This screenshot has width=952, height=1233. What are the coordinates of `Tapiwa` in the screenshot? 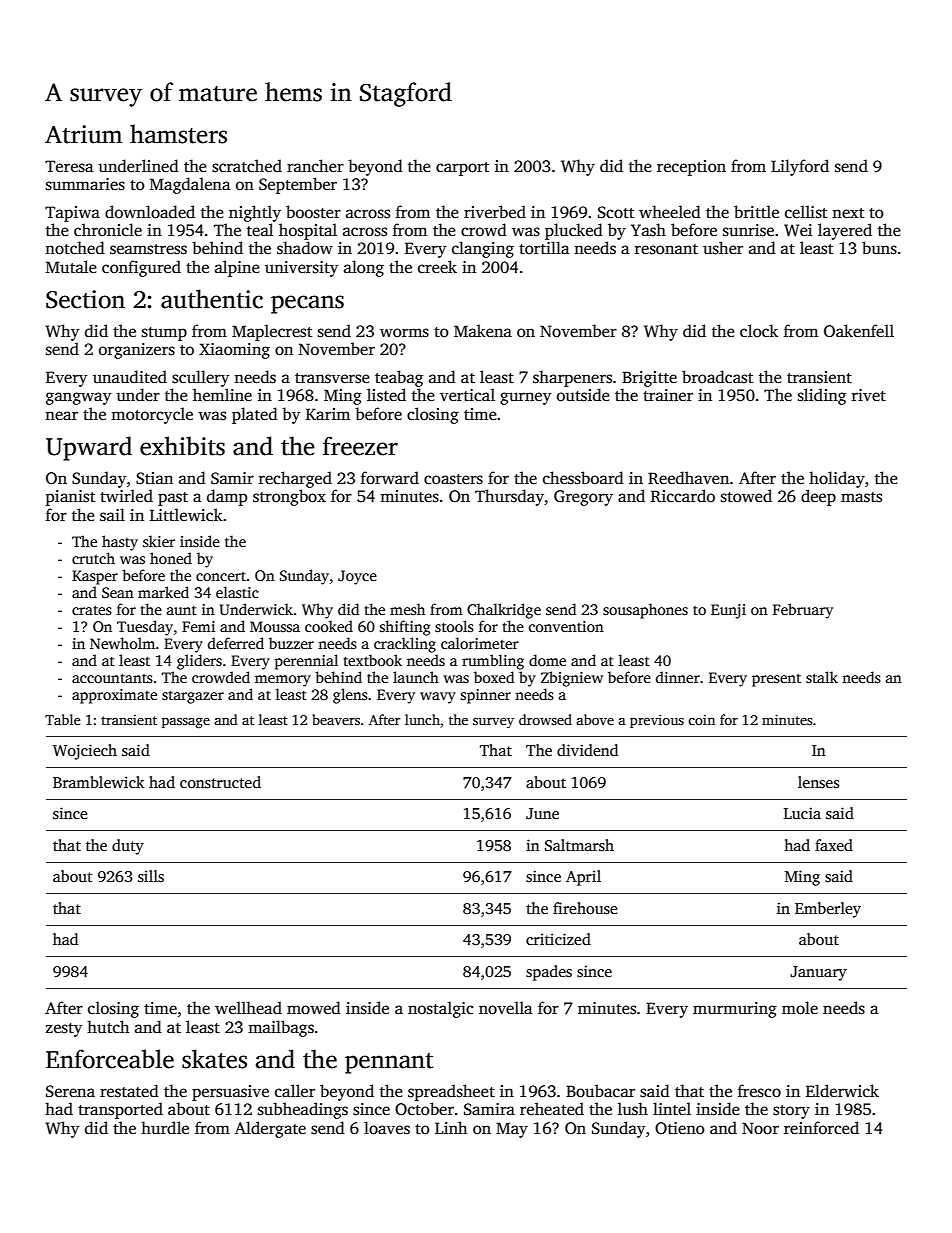 It's located at (72, 214).
